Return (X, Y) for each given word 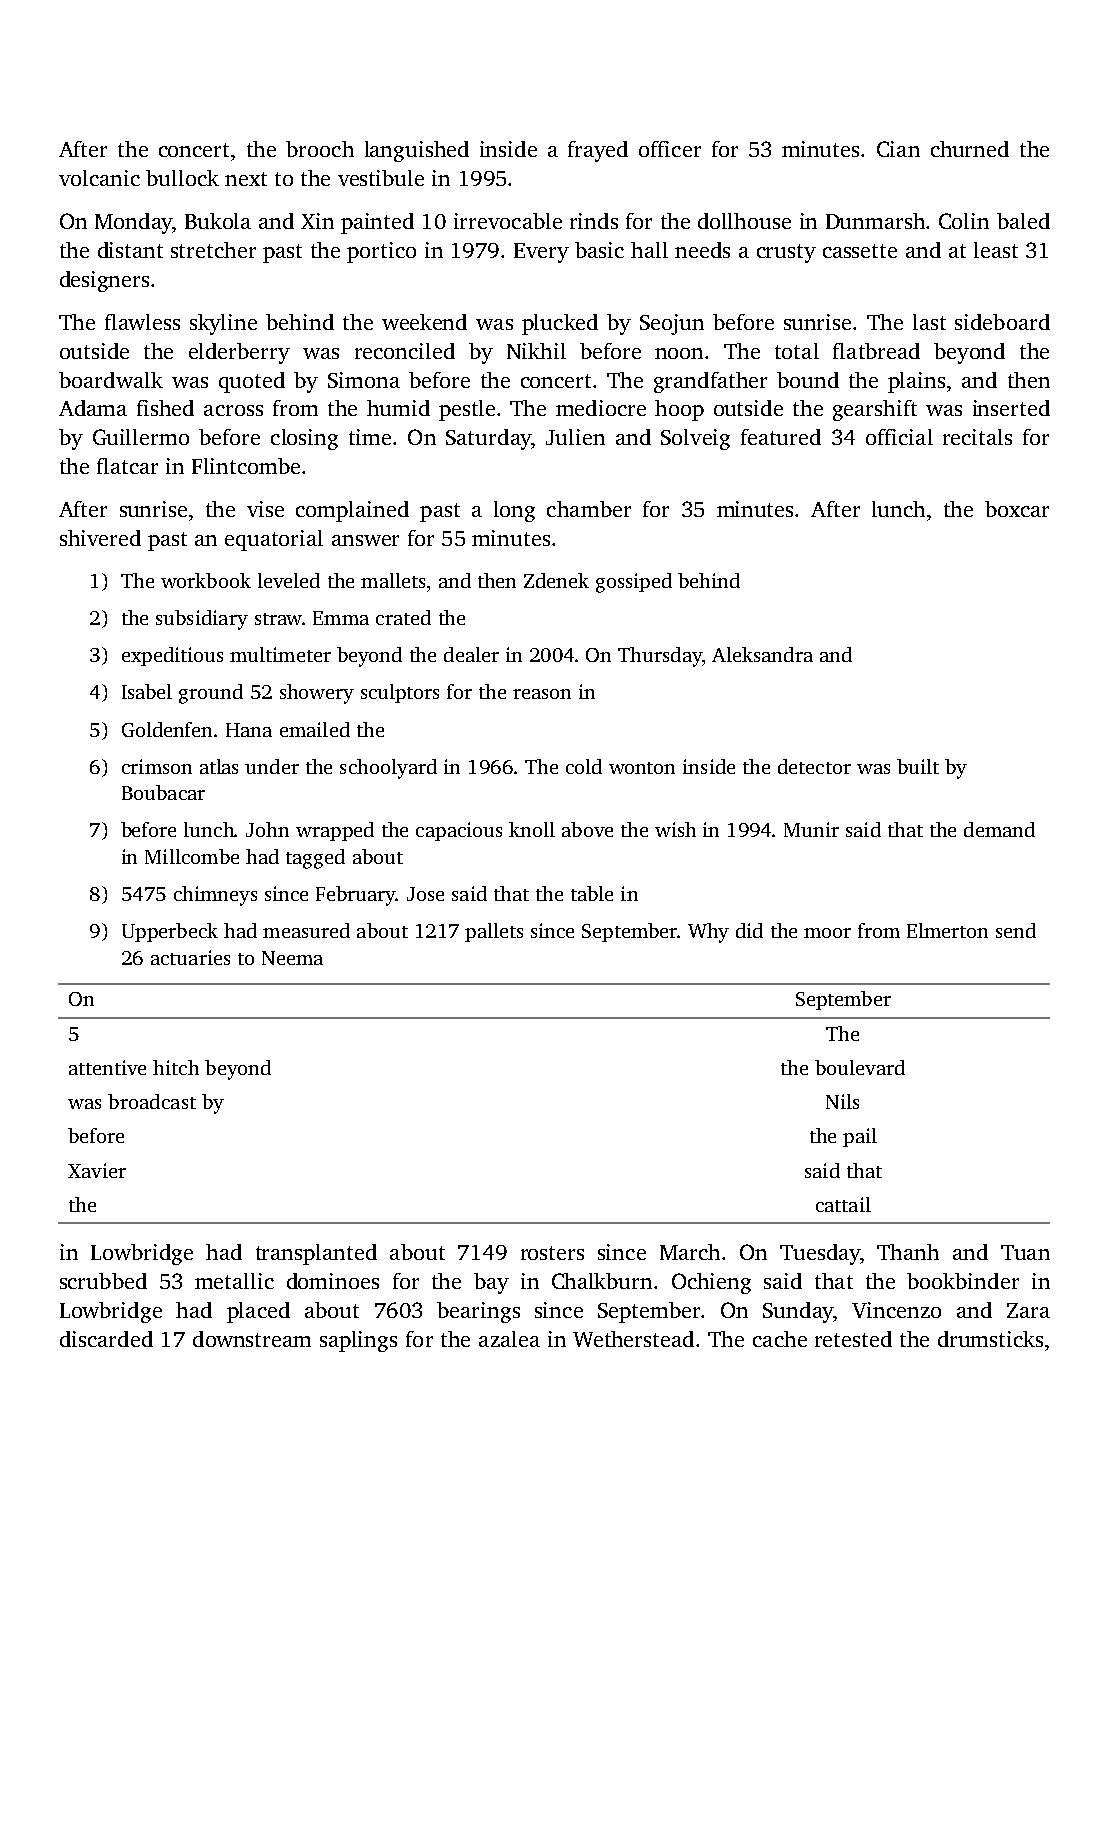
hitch (176, 1067)
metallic (234, 1281)
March (690, 1252)
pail (860, 1137)
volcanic (99, 178)
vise (265, 509)
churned (970, 149)
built (918, 766)
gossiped (634, 583)
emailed (315, 729)
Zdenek (556, 580)
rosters (552, 1253)
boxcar (1017, 509)
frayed (598, 151)
